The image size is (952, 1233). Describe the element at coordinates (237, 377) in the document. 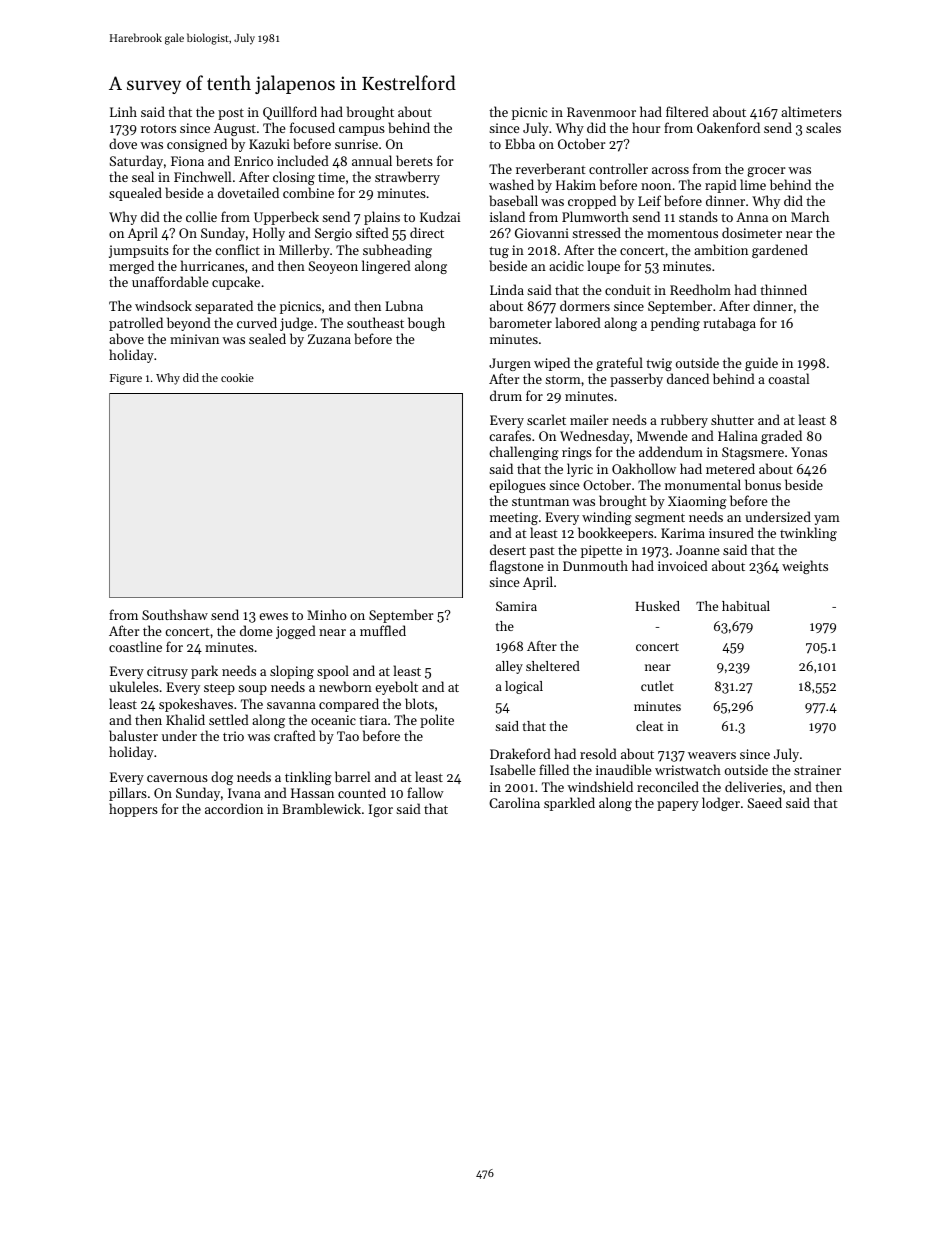

I see `cookie` at that location.
